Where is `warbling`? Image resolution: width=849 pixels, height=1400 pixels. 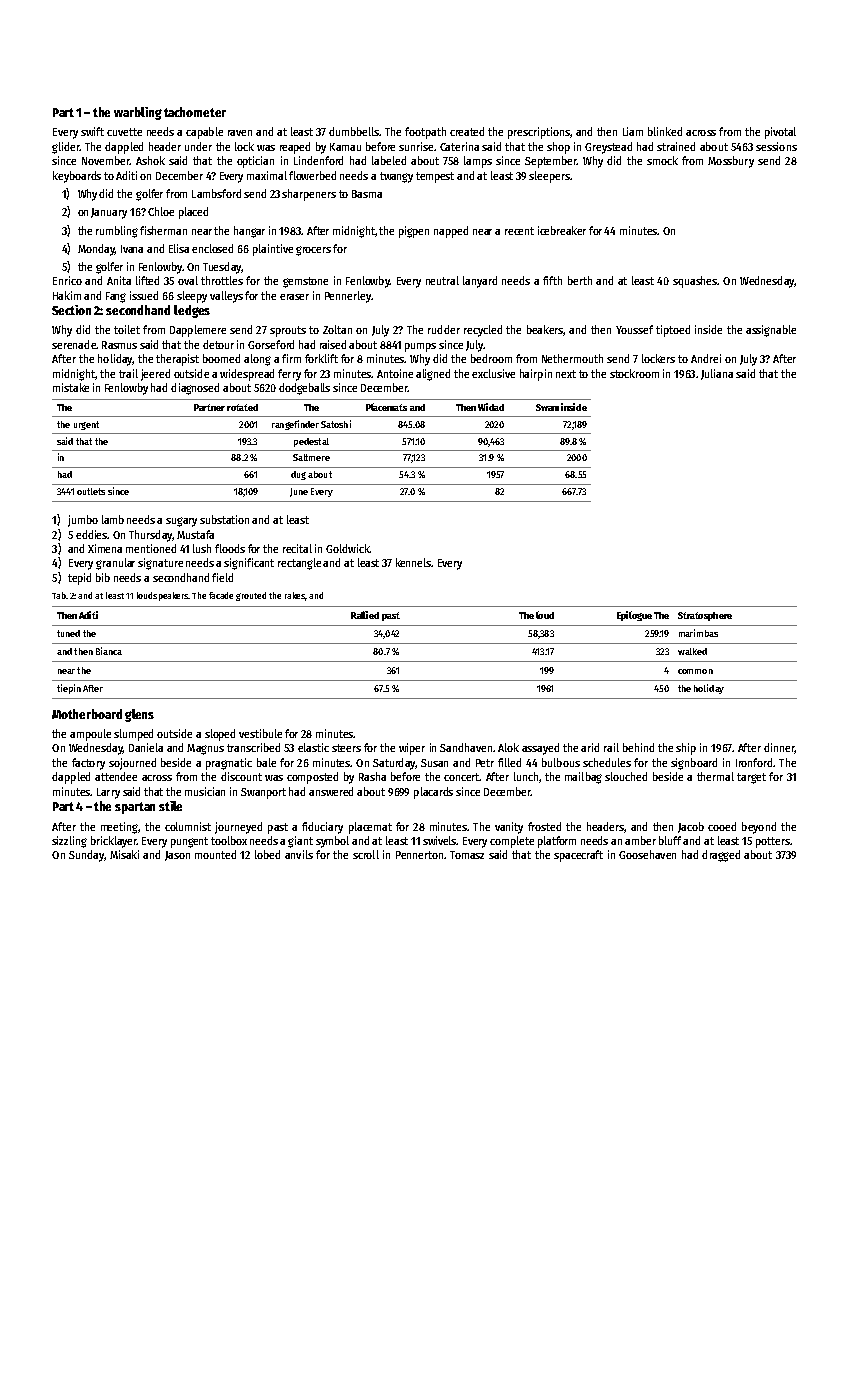 warbling is located at coordinates (138, 113).
